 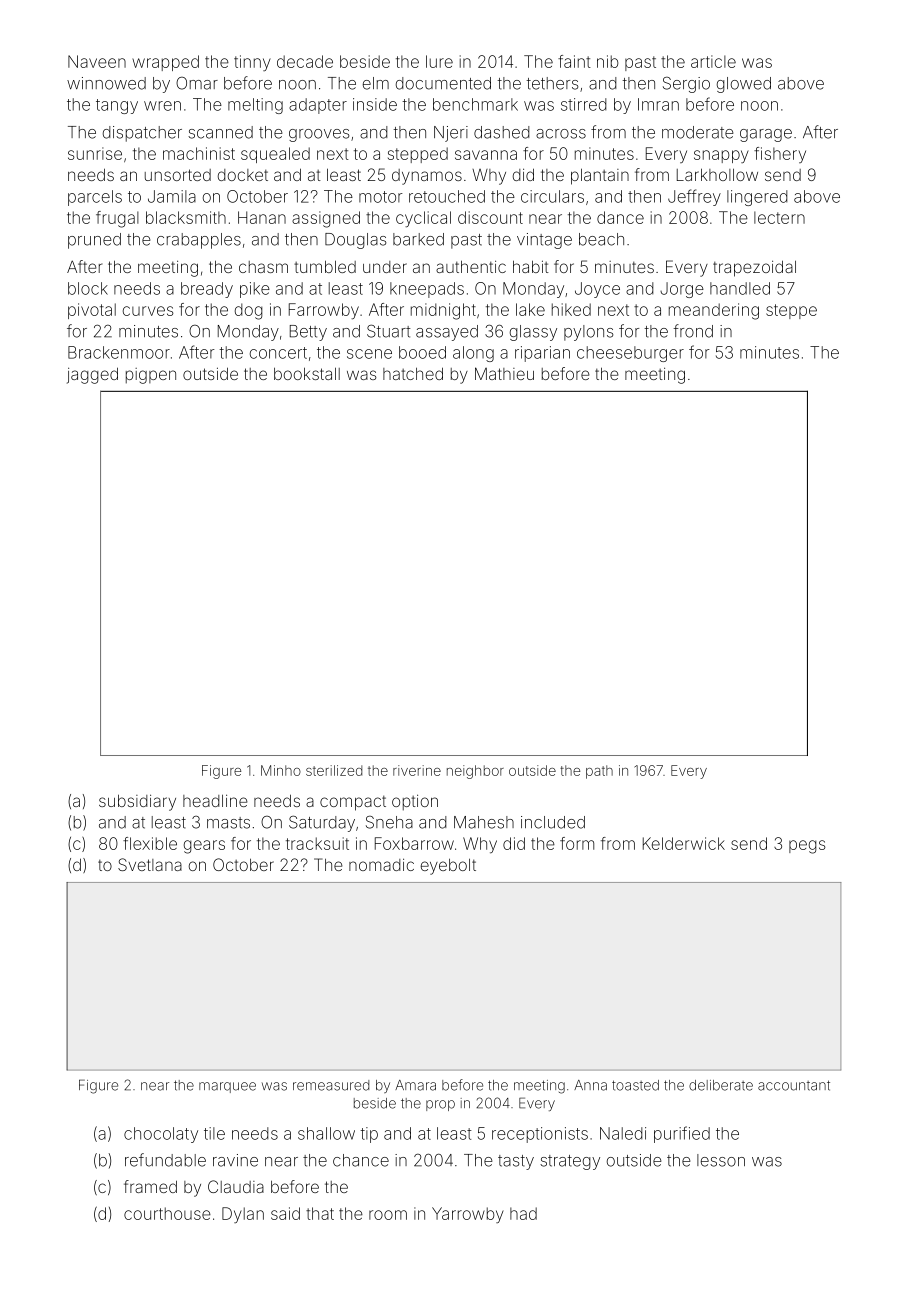 What do you see at coordinates (599, 772) in the screenshot?
I see `path` at bounding box center [599, 772].
